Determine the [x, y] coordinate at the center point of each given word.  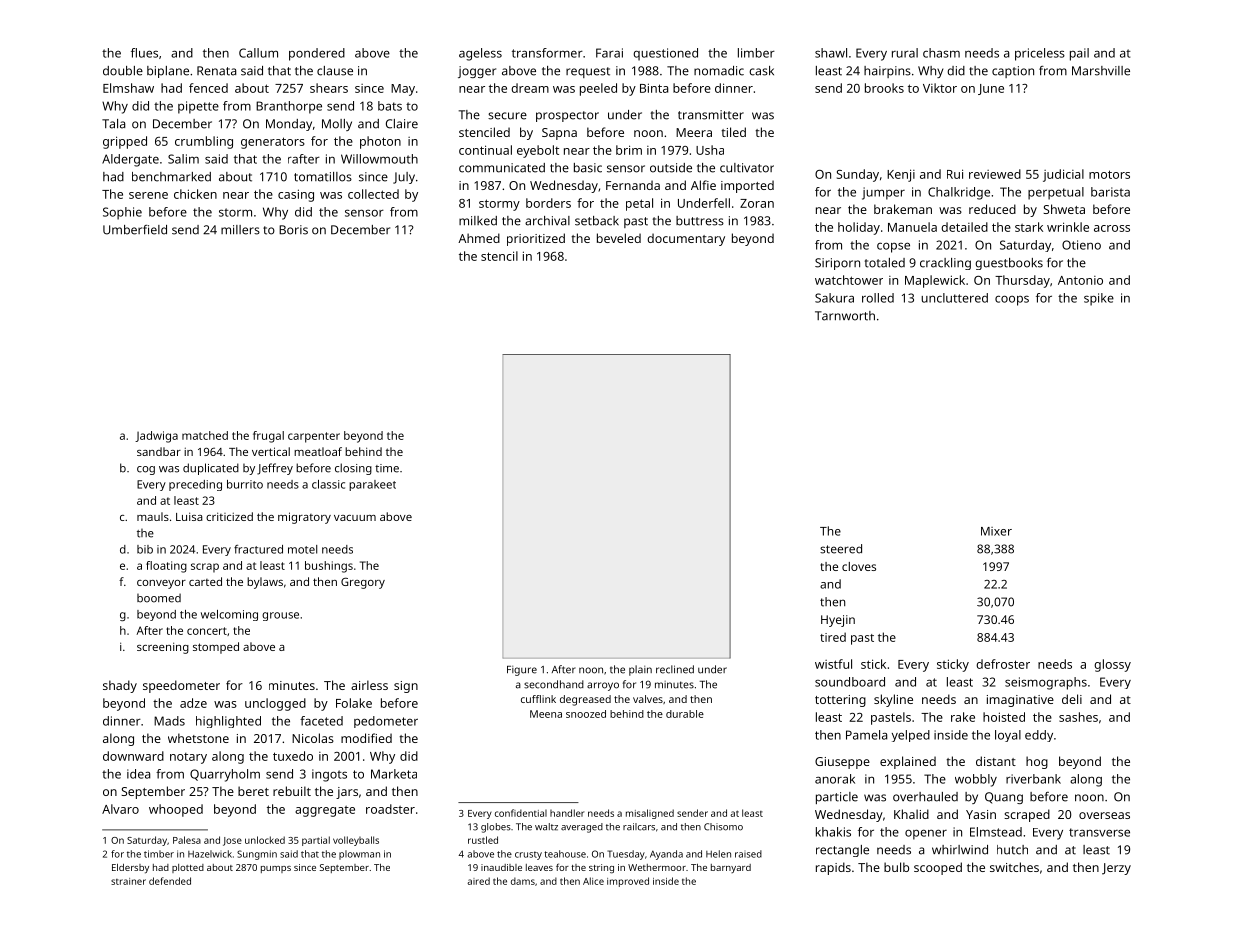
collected [373, 194]
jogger [477, 72]
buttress [700, 221]
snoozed [586, 714]
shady [120, 686]
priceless [1040, 54]
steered [841, 549]
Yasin [981, 814]
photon [380, 142]
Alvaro [120, 809]
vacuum [355, 518]
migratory [304, 518]
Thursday [1022, 281]
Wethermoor [657, 867]
